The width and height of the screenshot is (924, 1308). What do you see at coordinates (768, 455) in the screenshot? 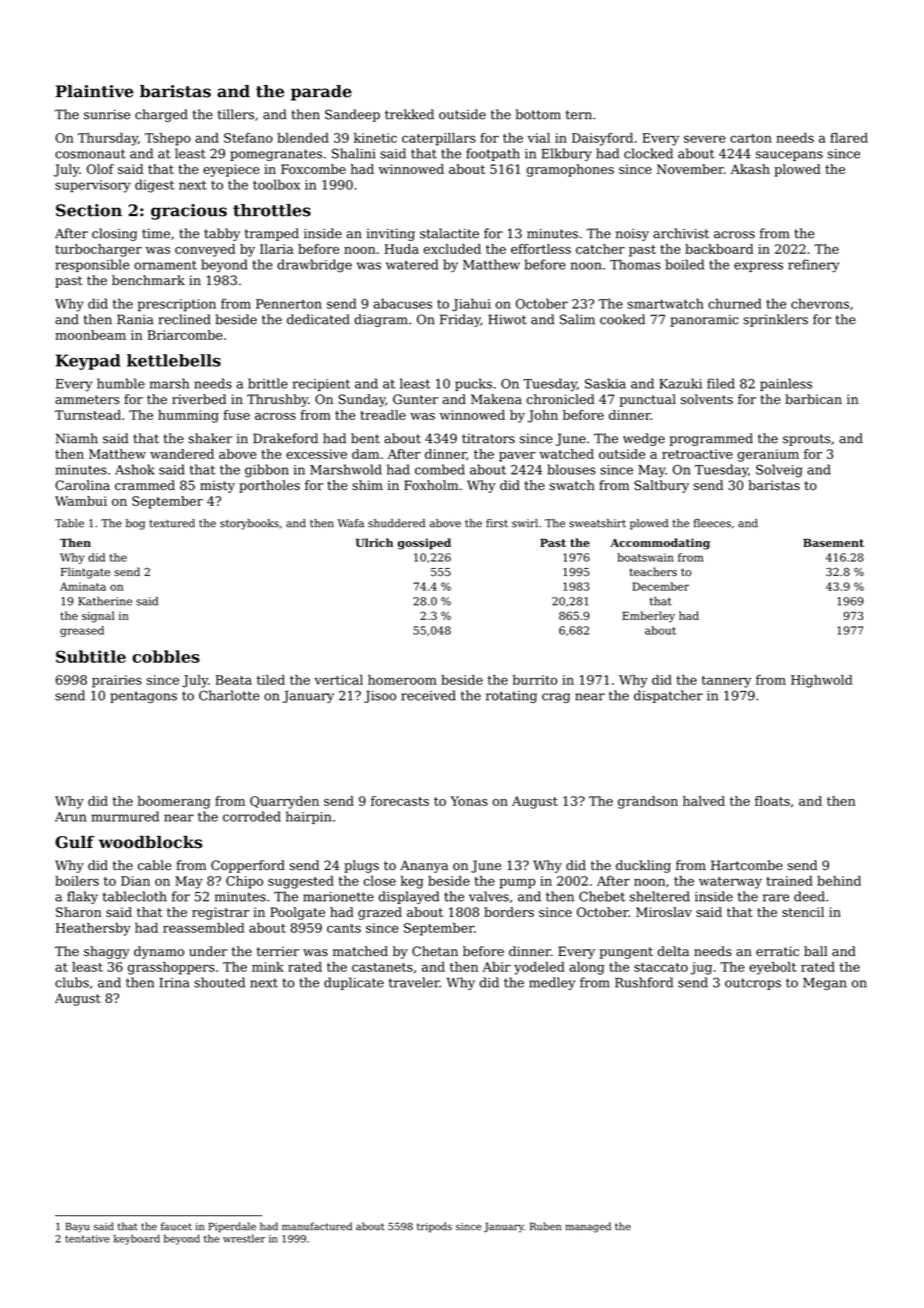
I see `geranium` at bounding box center [768, 455].
